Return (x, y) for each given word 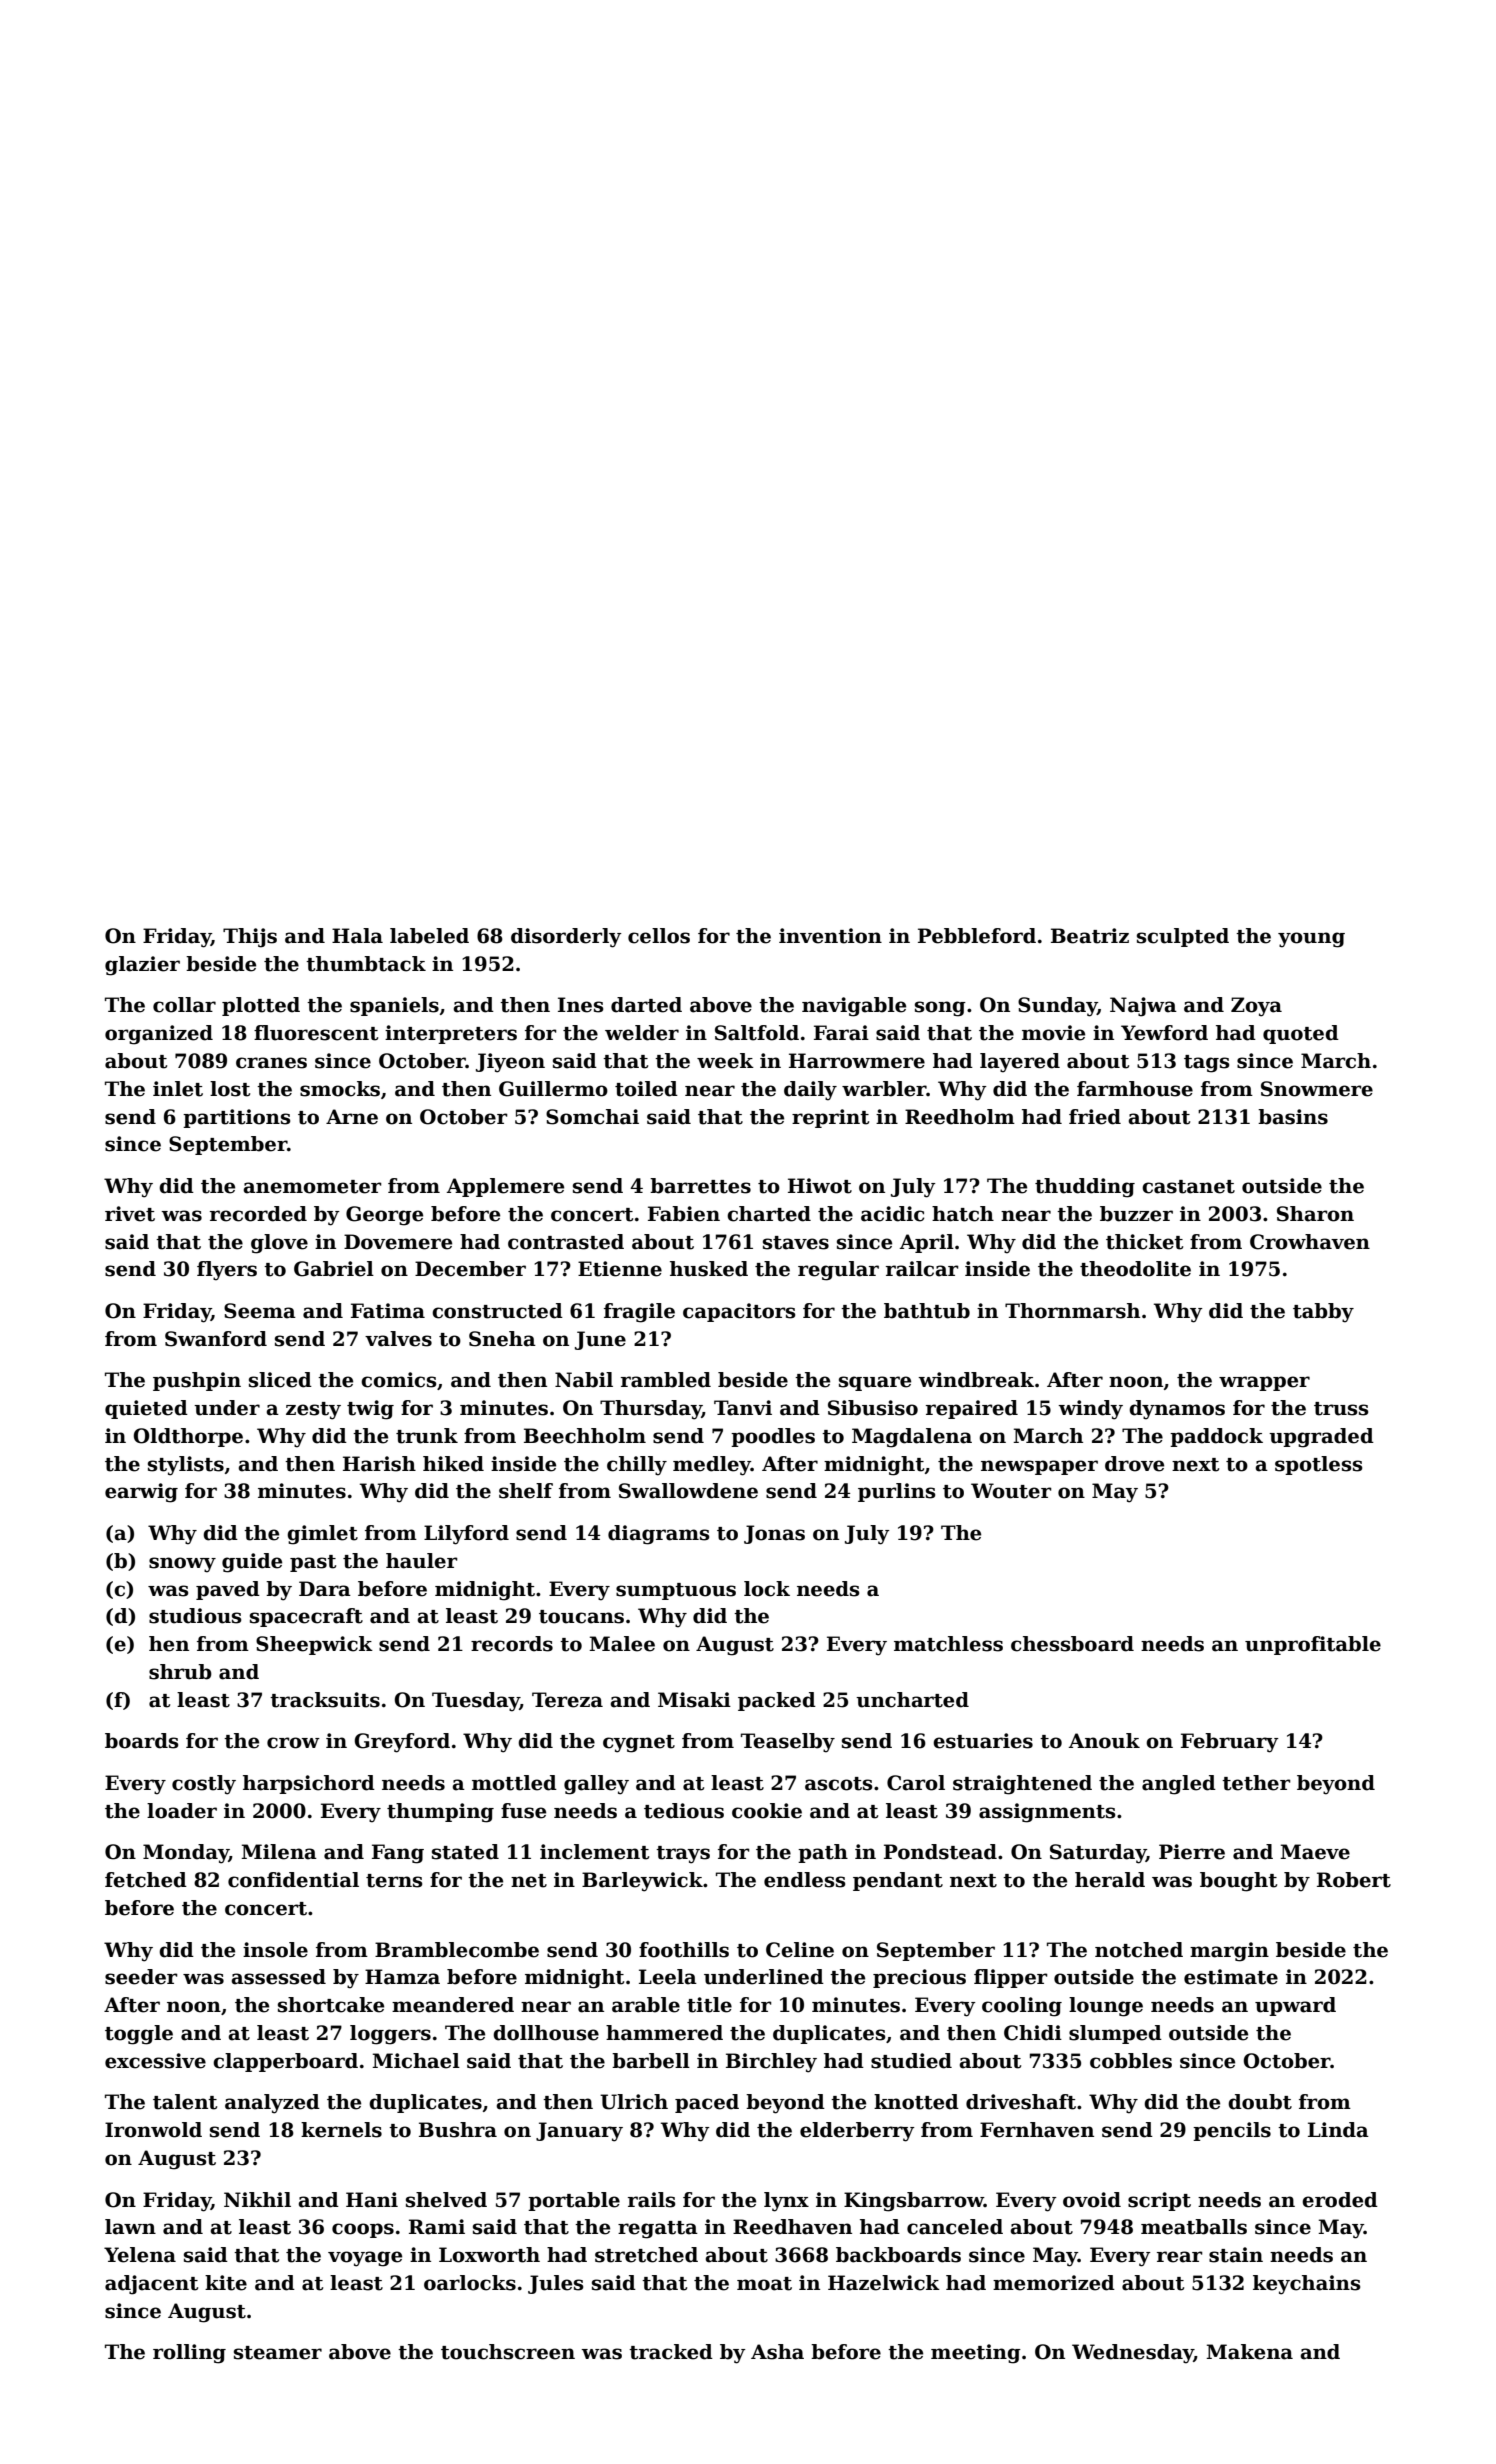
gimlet (322, 1535)
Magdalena (912, 1438)
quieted (146, 1409)
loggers (390, 2035)
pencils (1232, 2131)
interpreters (451, 1034)
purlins (896, 1492)
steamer (278, 2353)
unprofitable (1313, 1645)
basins (1293, 1117)
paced (707, 2103)
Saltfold (757, 1033)
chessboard (1072, 1644)
